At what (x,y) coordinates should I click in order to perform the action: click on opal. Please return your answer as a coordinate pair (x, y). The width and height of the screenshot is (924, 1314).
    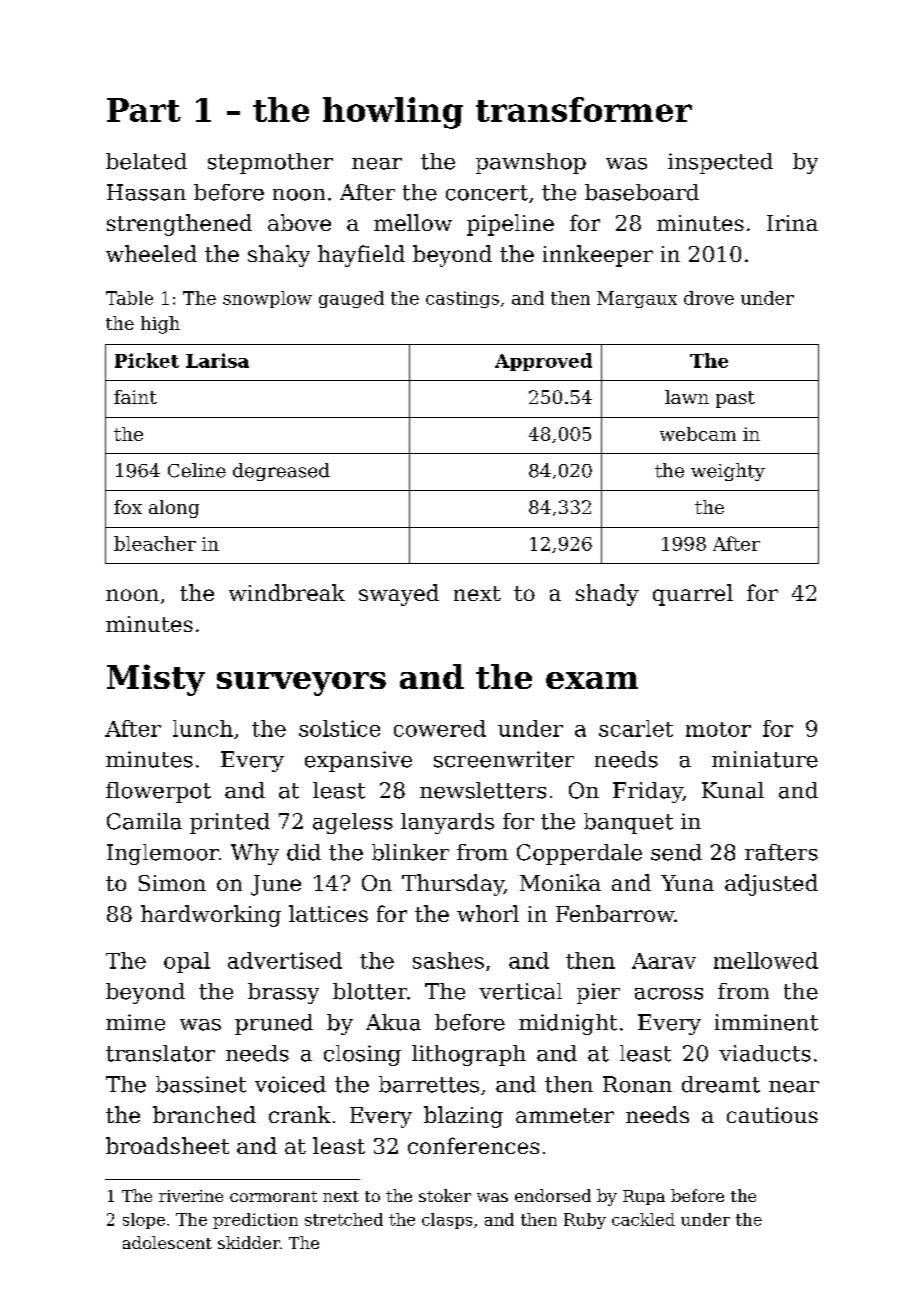
    Looking at the image, I should click on (187, 962).
